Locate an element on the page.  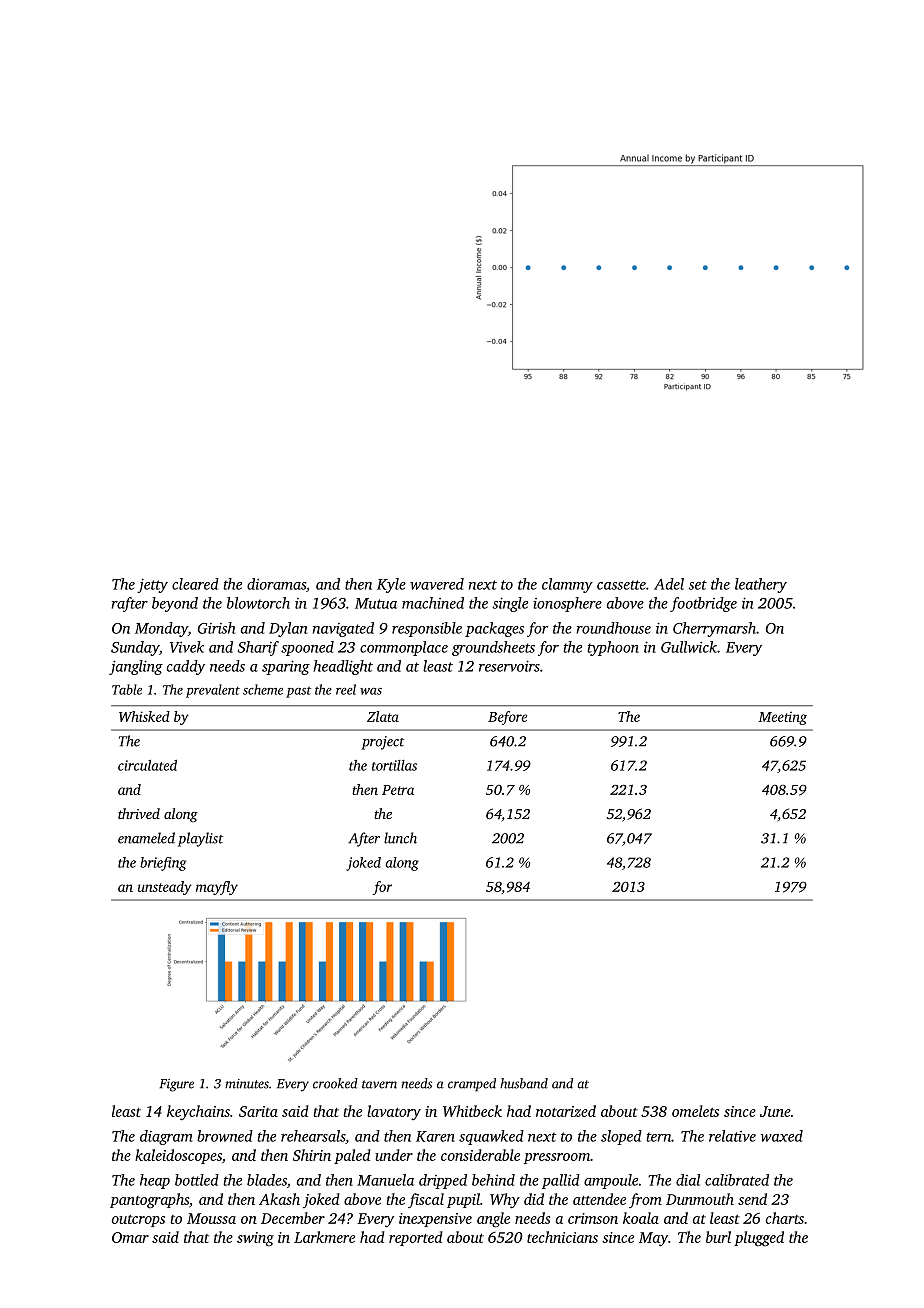
mayfly is located at coordinates (217, 888).
